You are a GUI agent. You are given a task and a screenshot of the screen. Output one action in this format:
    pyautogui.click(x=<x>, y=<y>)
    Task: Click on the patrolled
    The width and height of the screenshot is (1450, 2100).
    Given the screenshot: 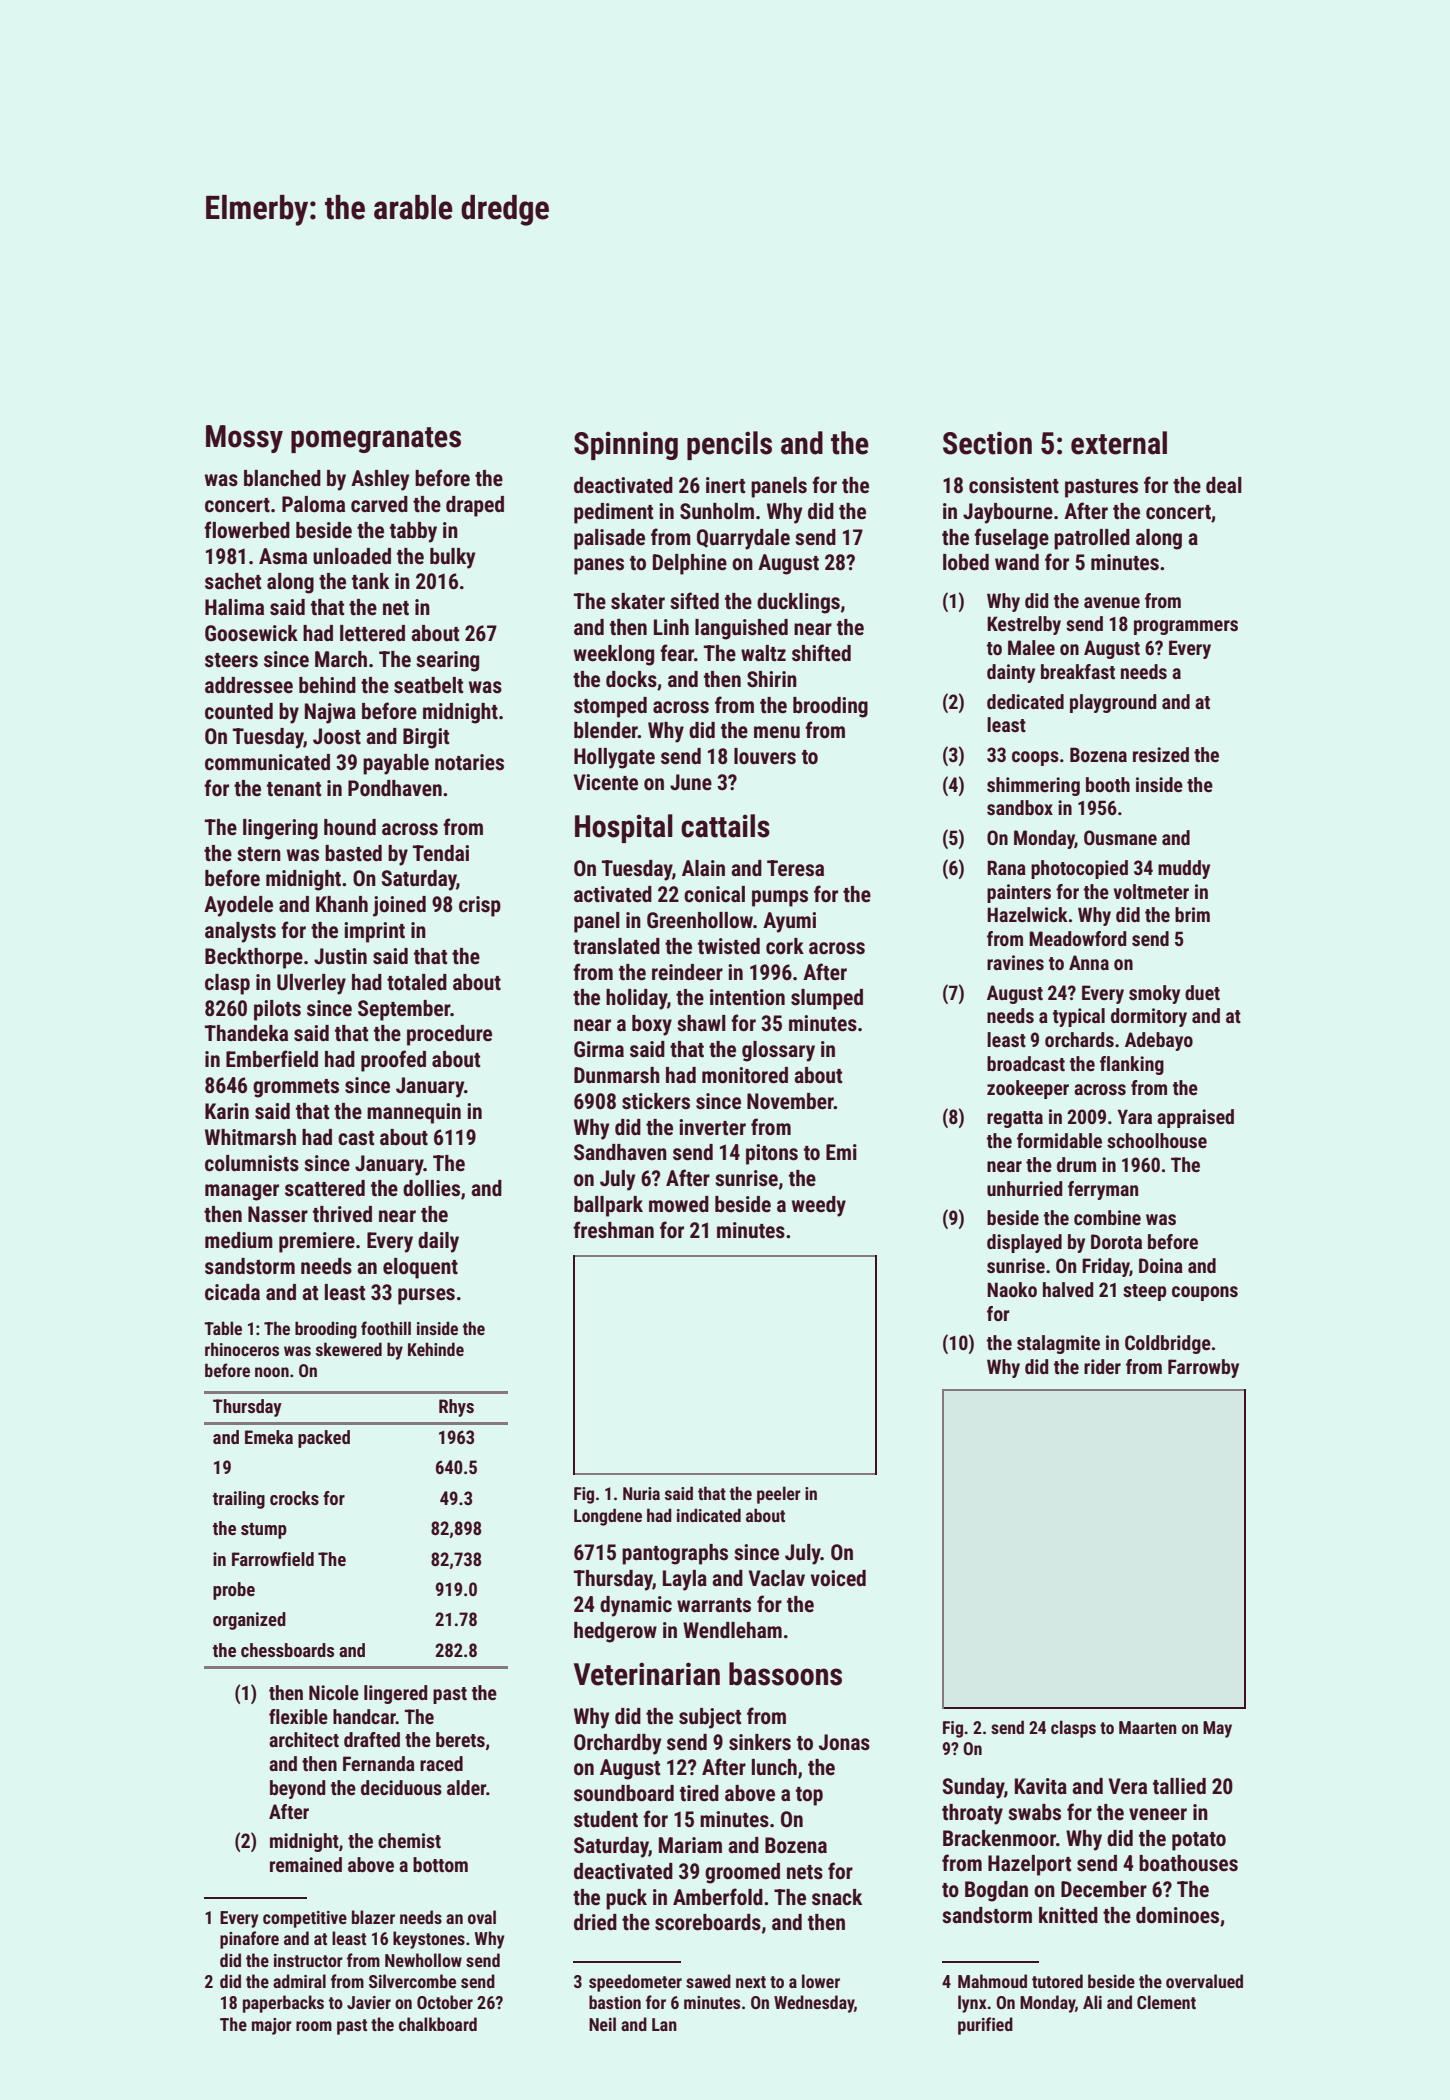 What is the action you would take?
    pyautogui.click(x=1092, y=539)
